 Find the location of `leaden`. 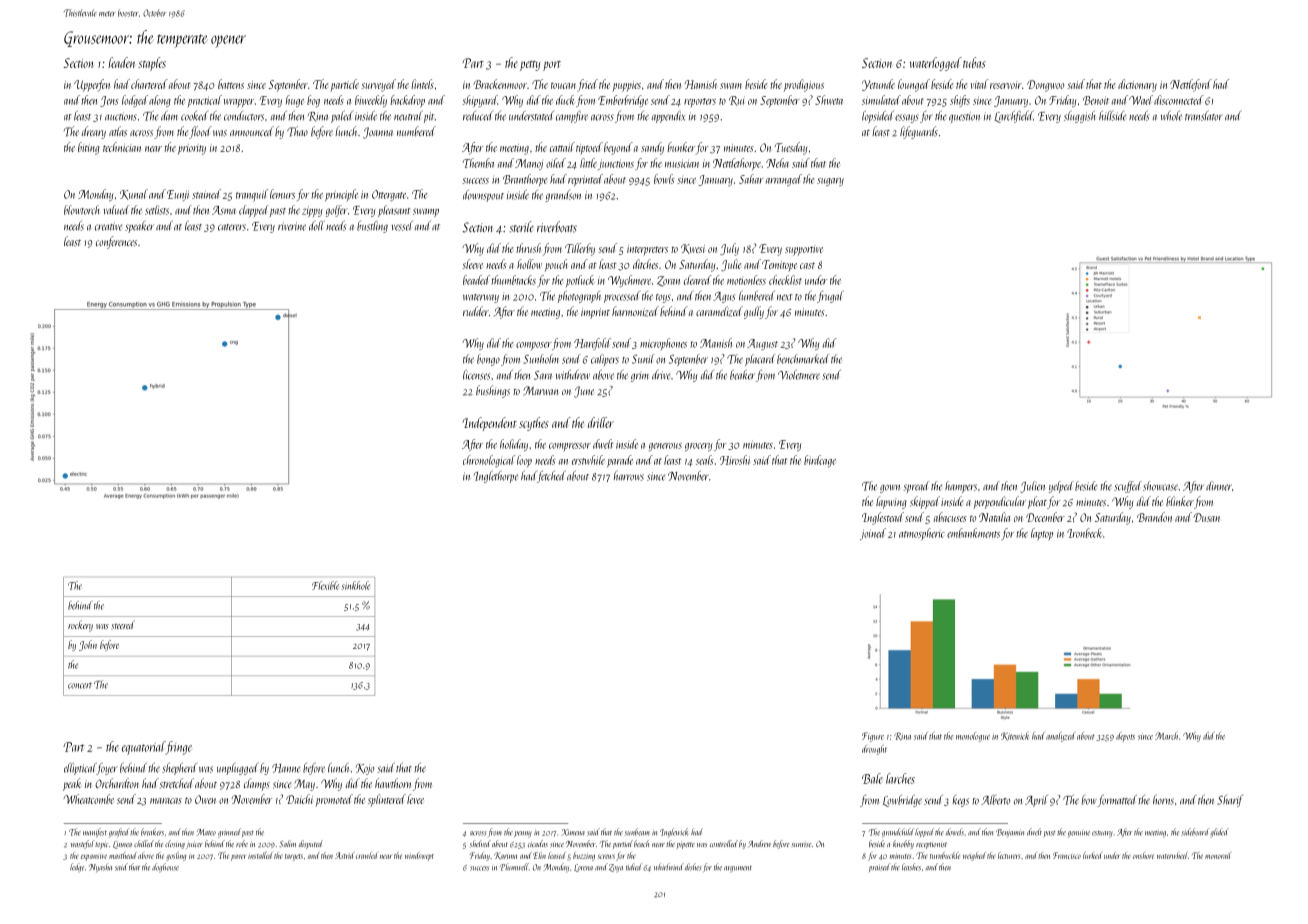

leaden is located at coordinates (121, 62).
